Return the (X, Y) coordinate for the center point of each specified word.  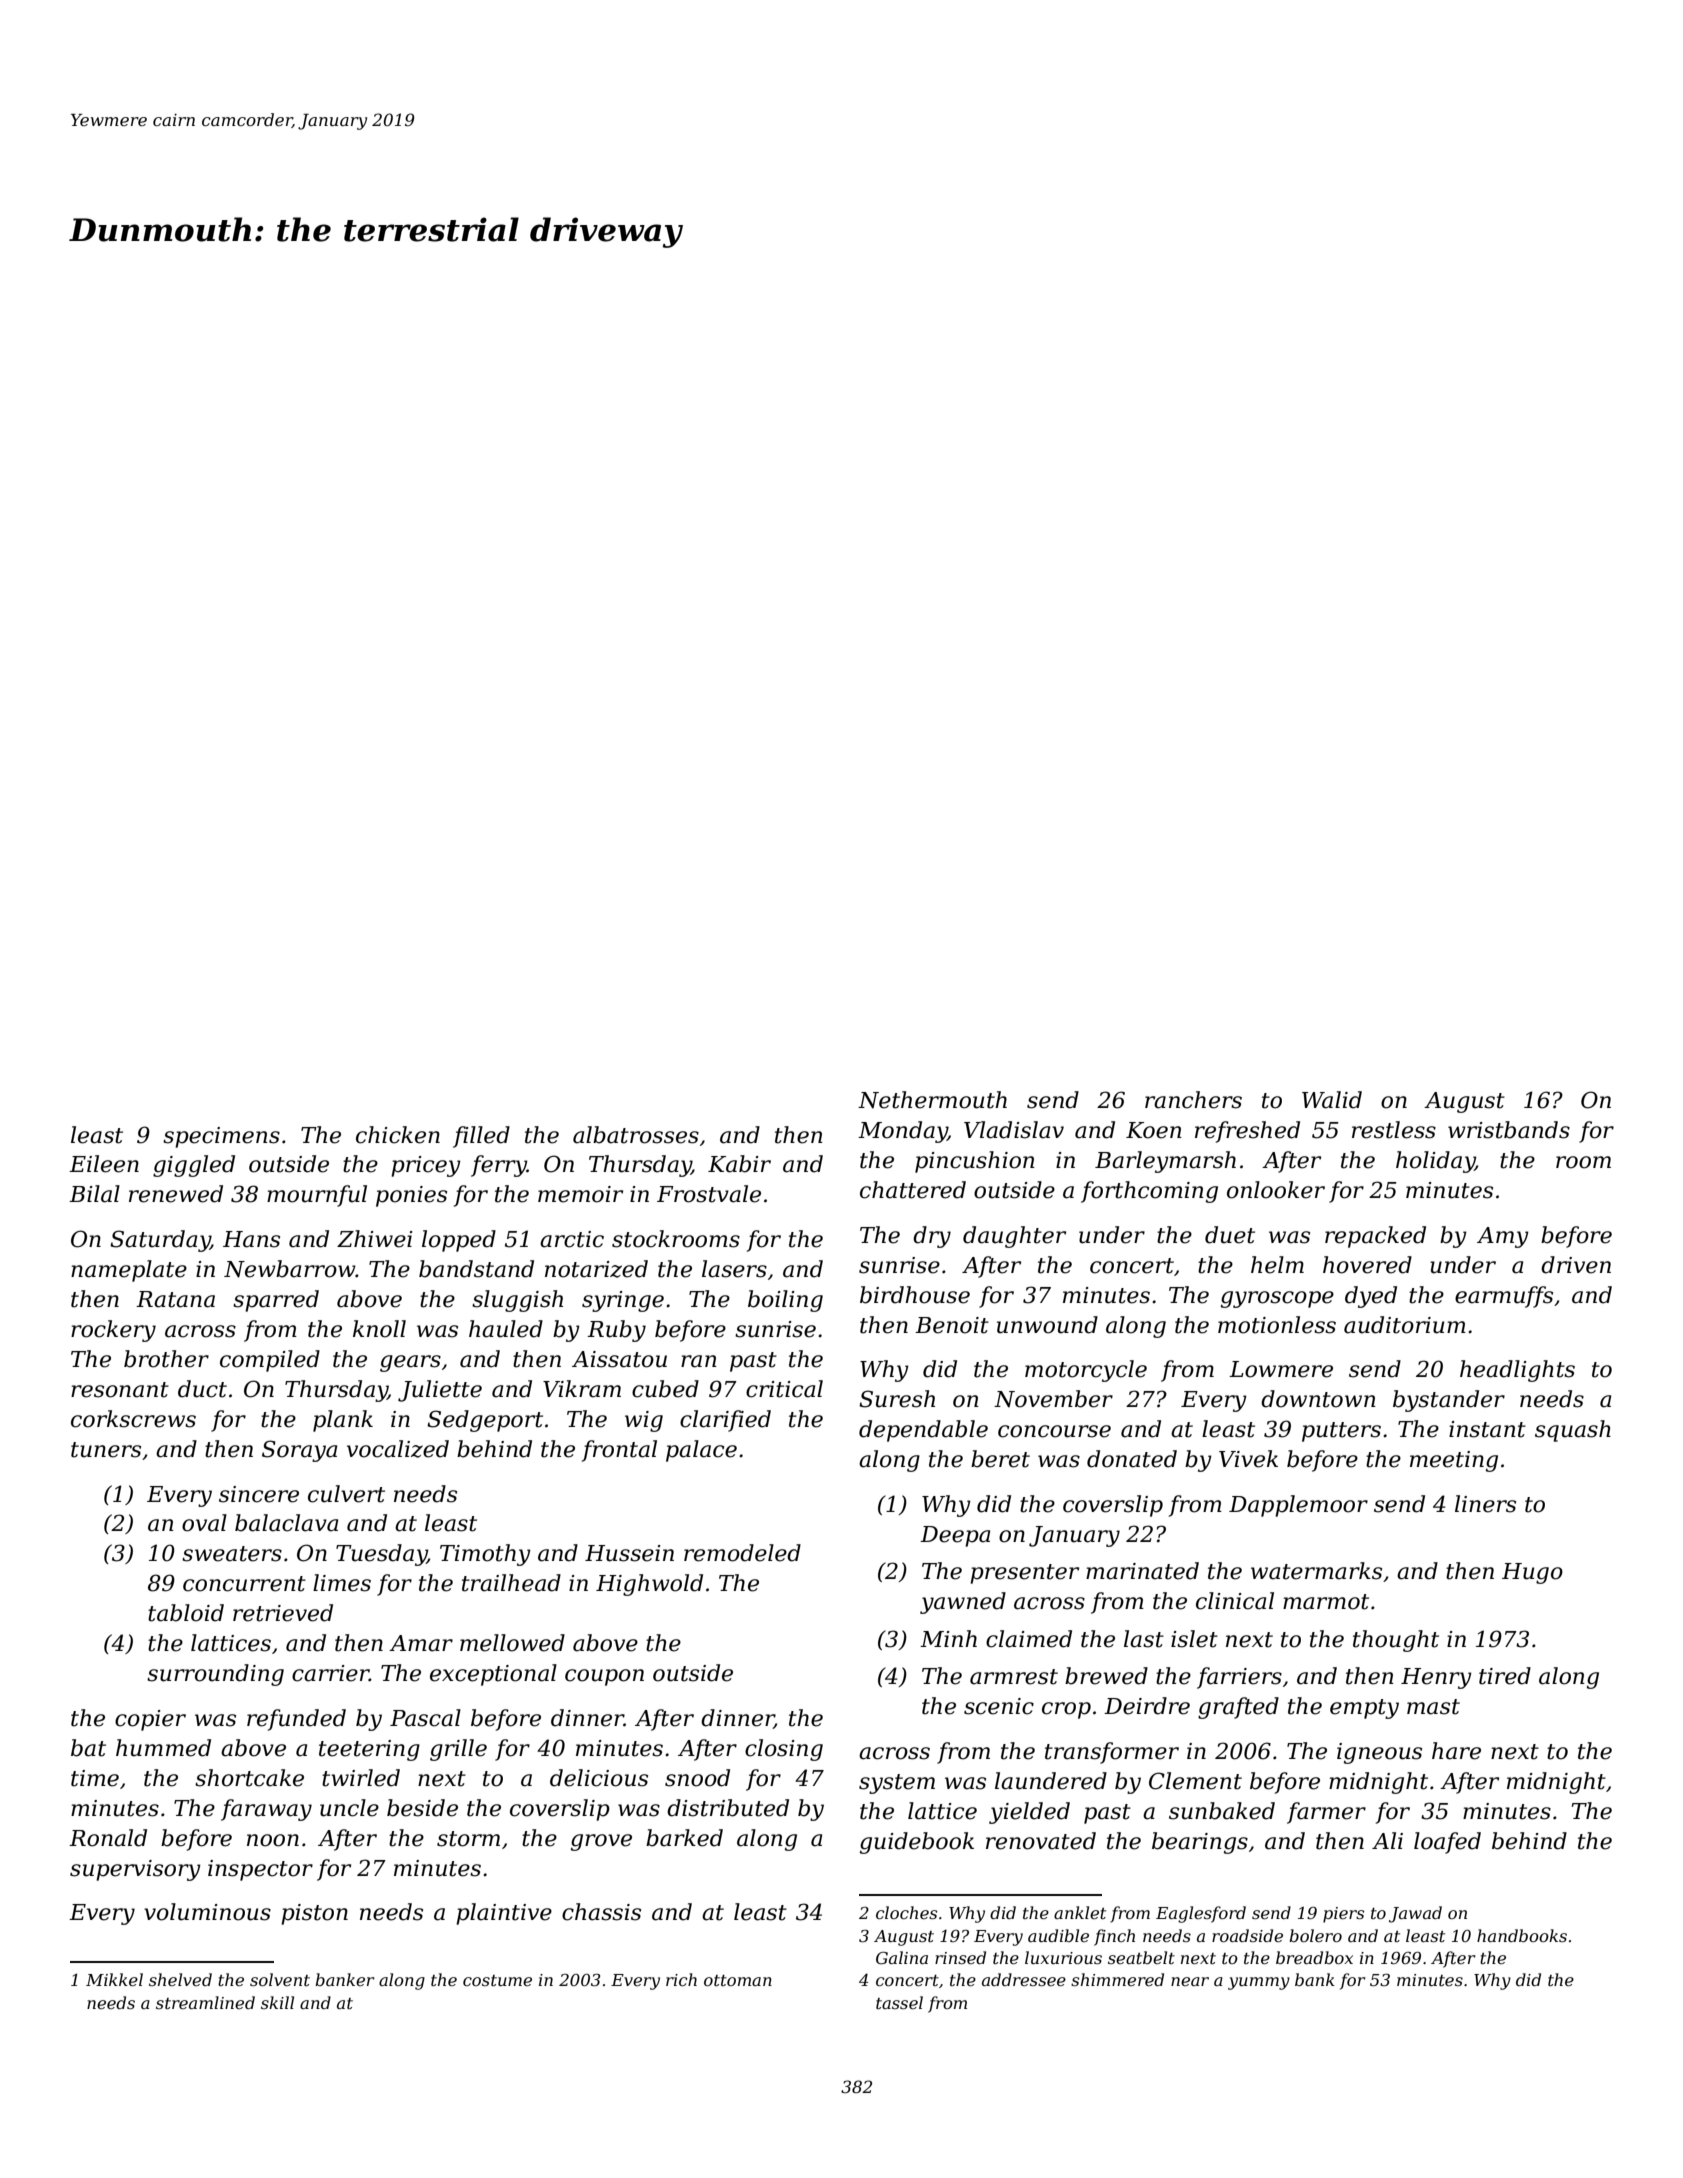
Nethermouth (932, 1100)
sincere (259, 1494)
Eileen (104, 1164)
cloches (906, 1912)
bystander (1449, 1401)
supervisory (135, 1870)
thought (1396, 1641)
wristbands (1509, 1130)
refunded (296, 1720)
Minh (948, 1638)
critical (784, 1389)
